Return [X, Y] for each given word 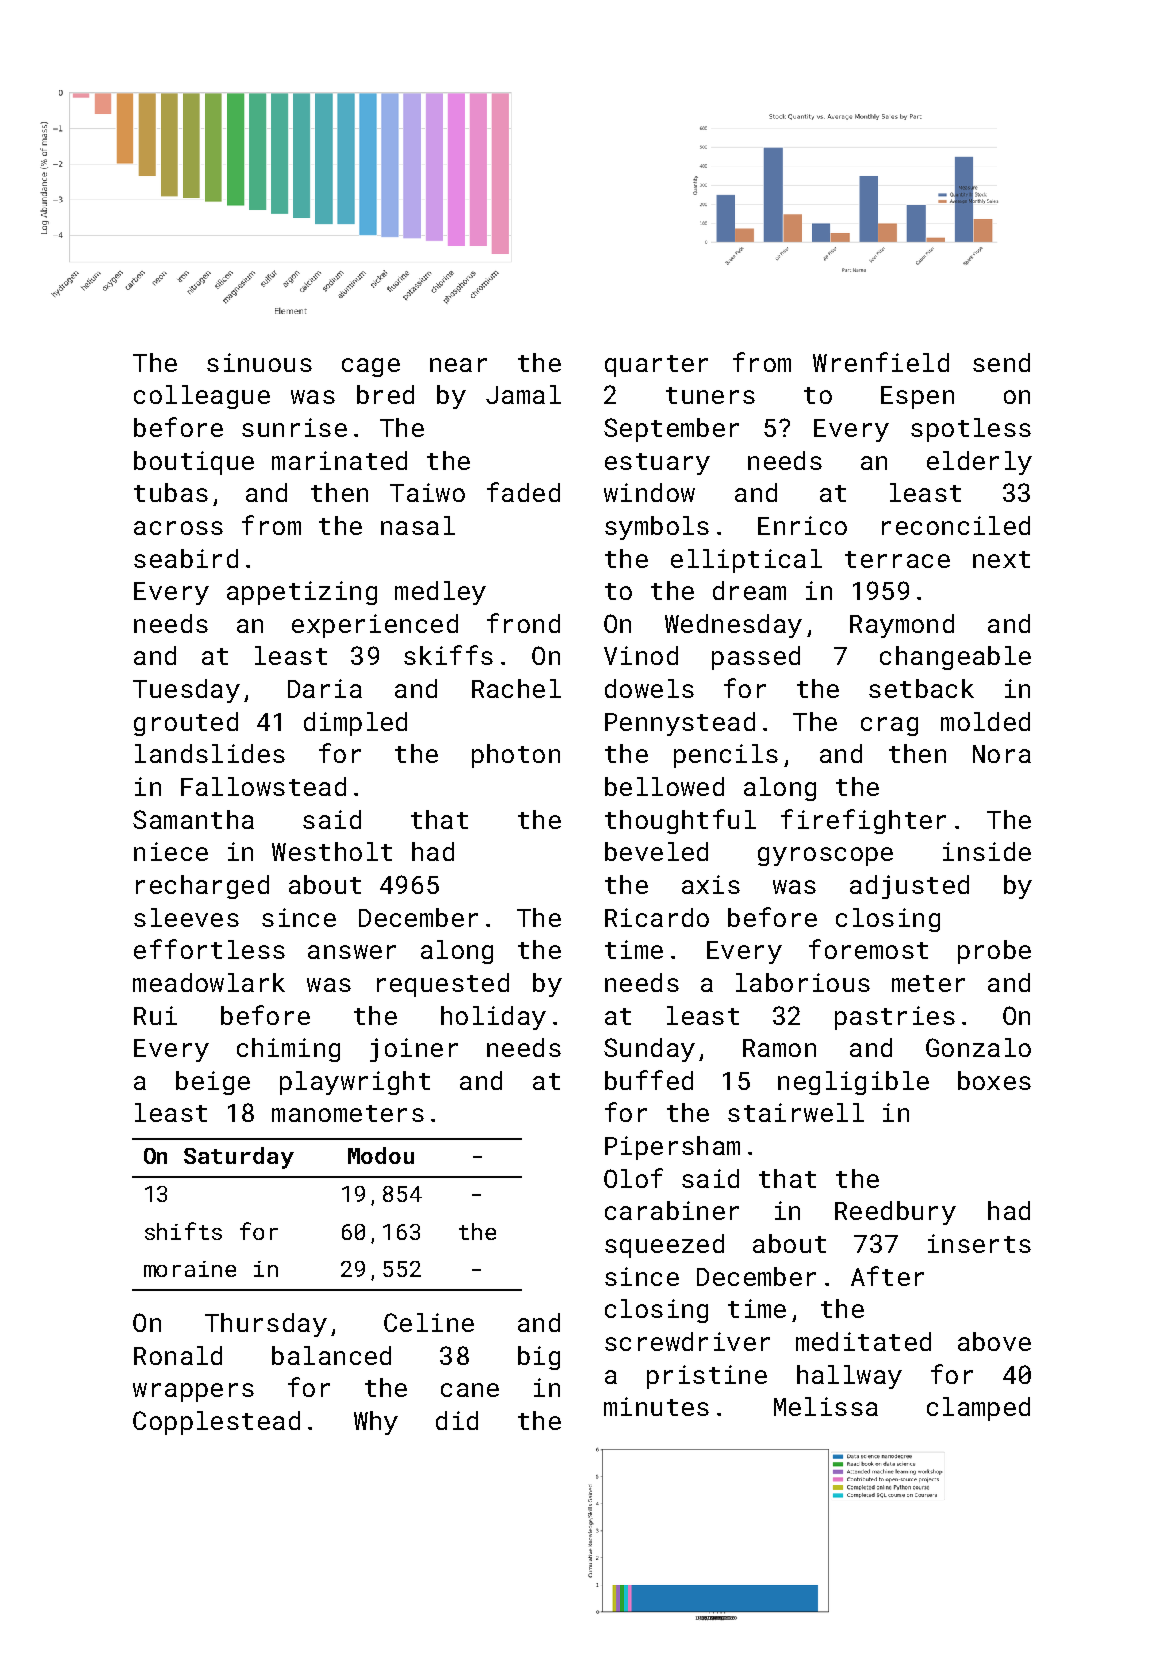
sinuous [259, 362]
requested [443, 985]
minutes [656, 1406]
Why [376, 1423]
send [1001, 362]
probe [994, 952]
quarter [656, 366]
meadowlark [209, 982]
